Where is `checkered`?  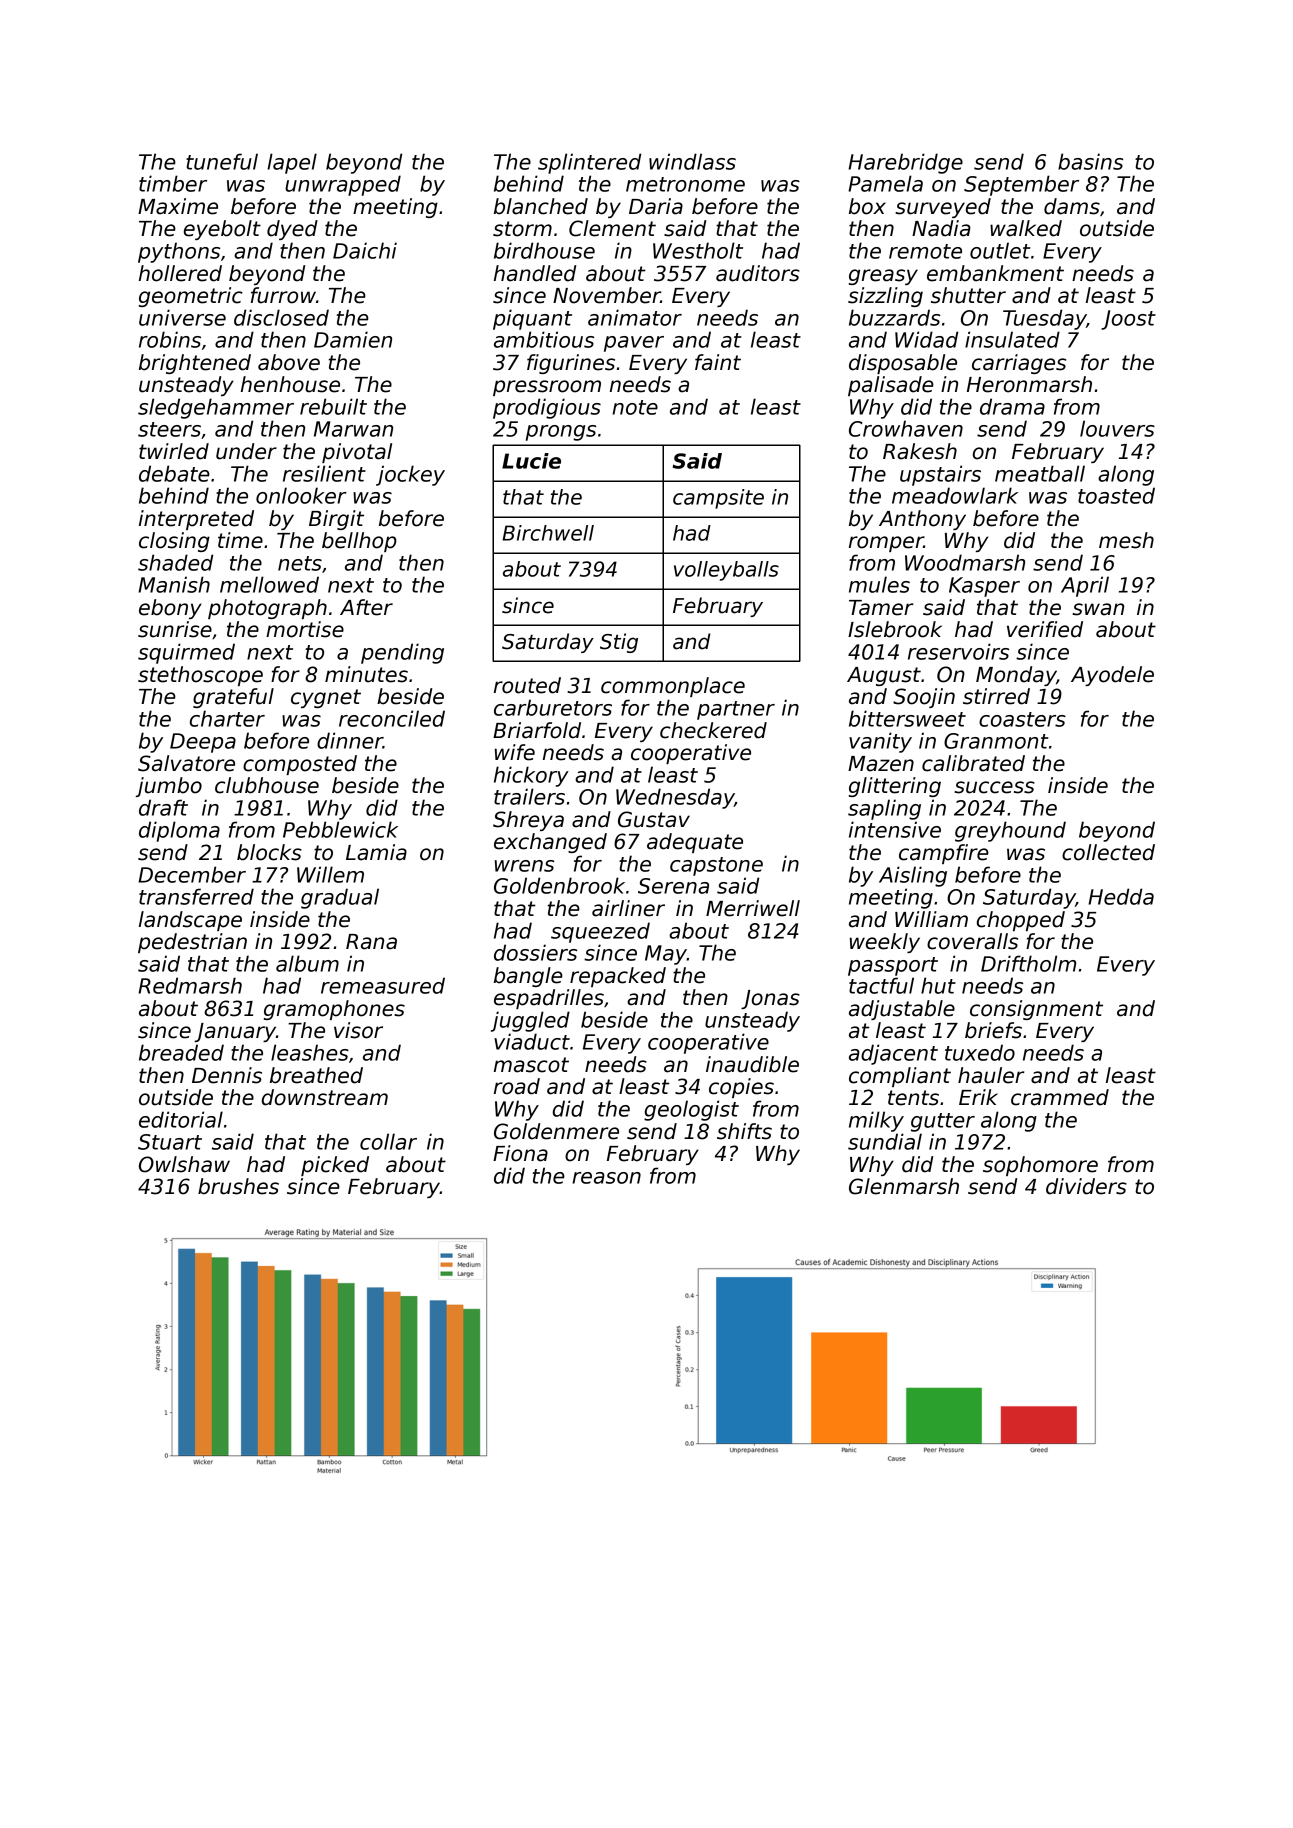 checkered is located at coordinates (713, 730).
